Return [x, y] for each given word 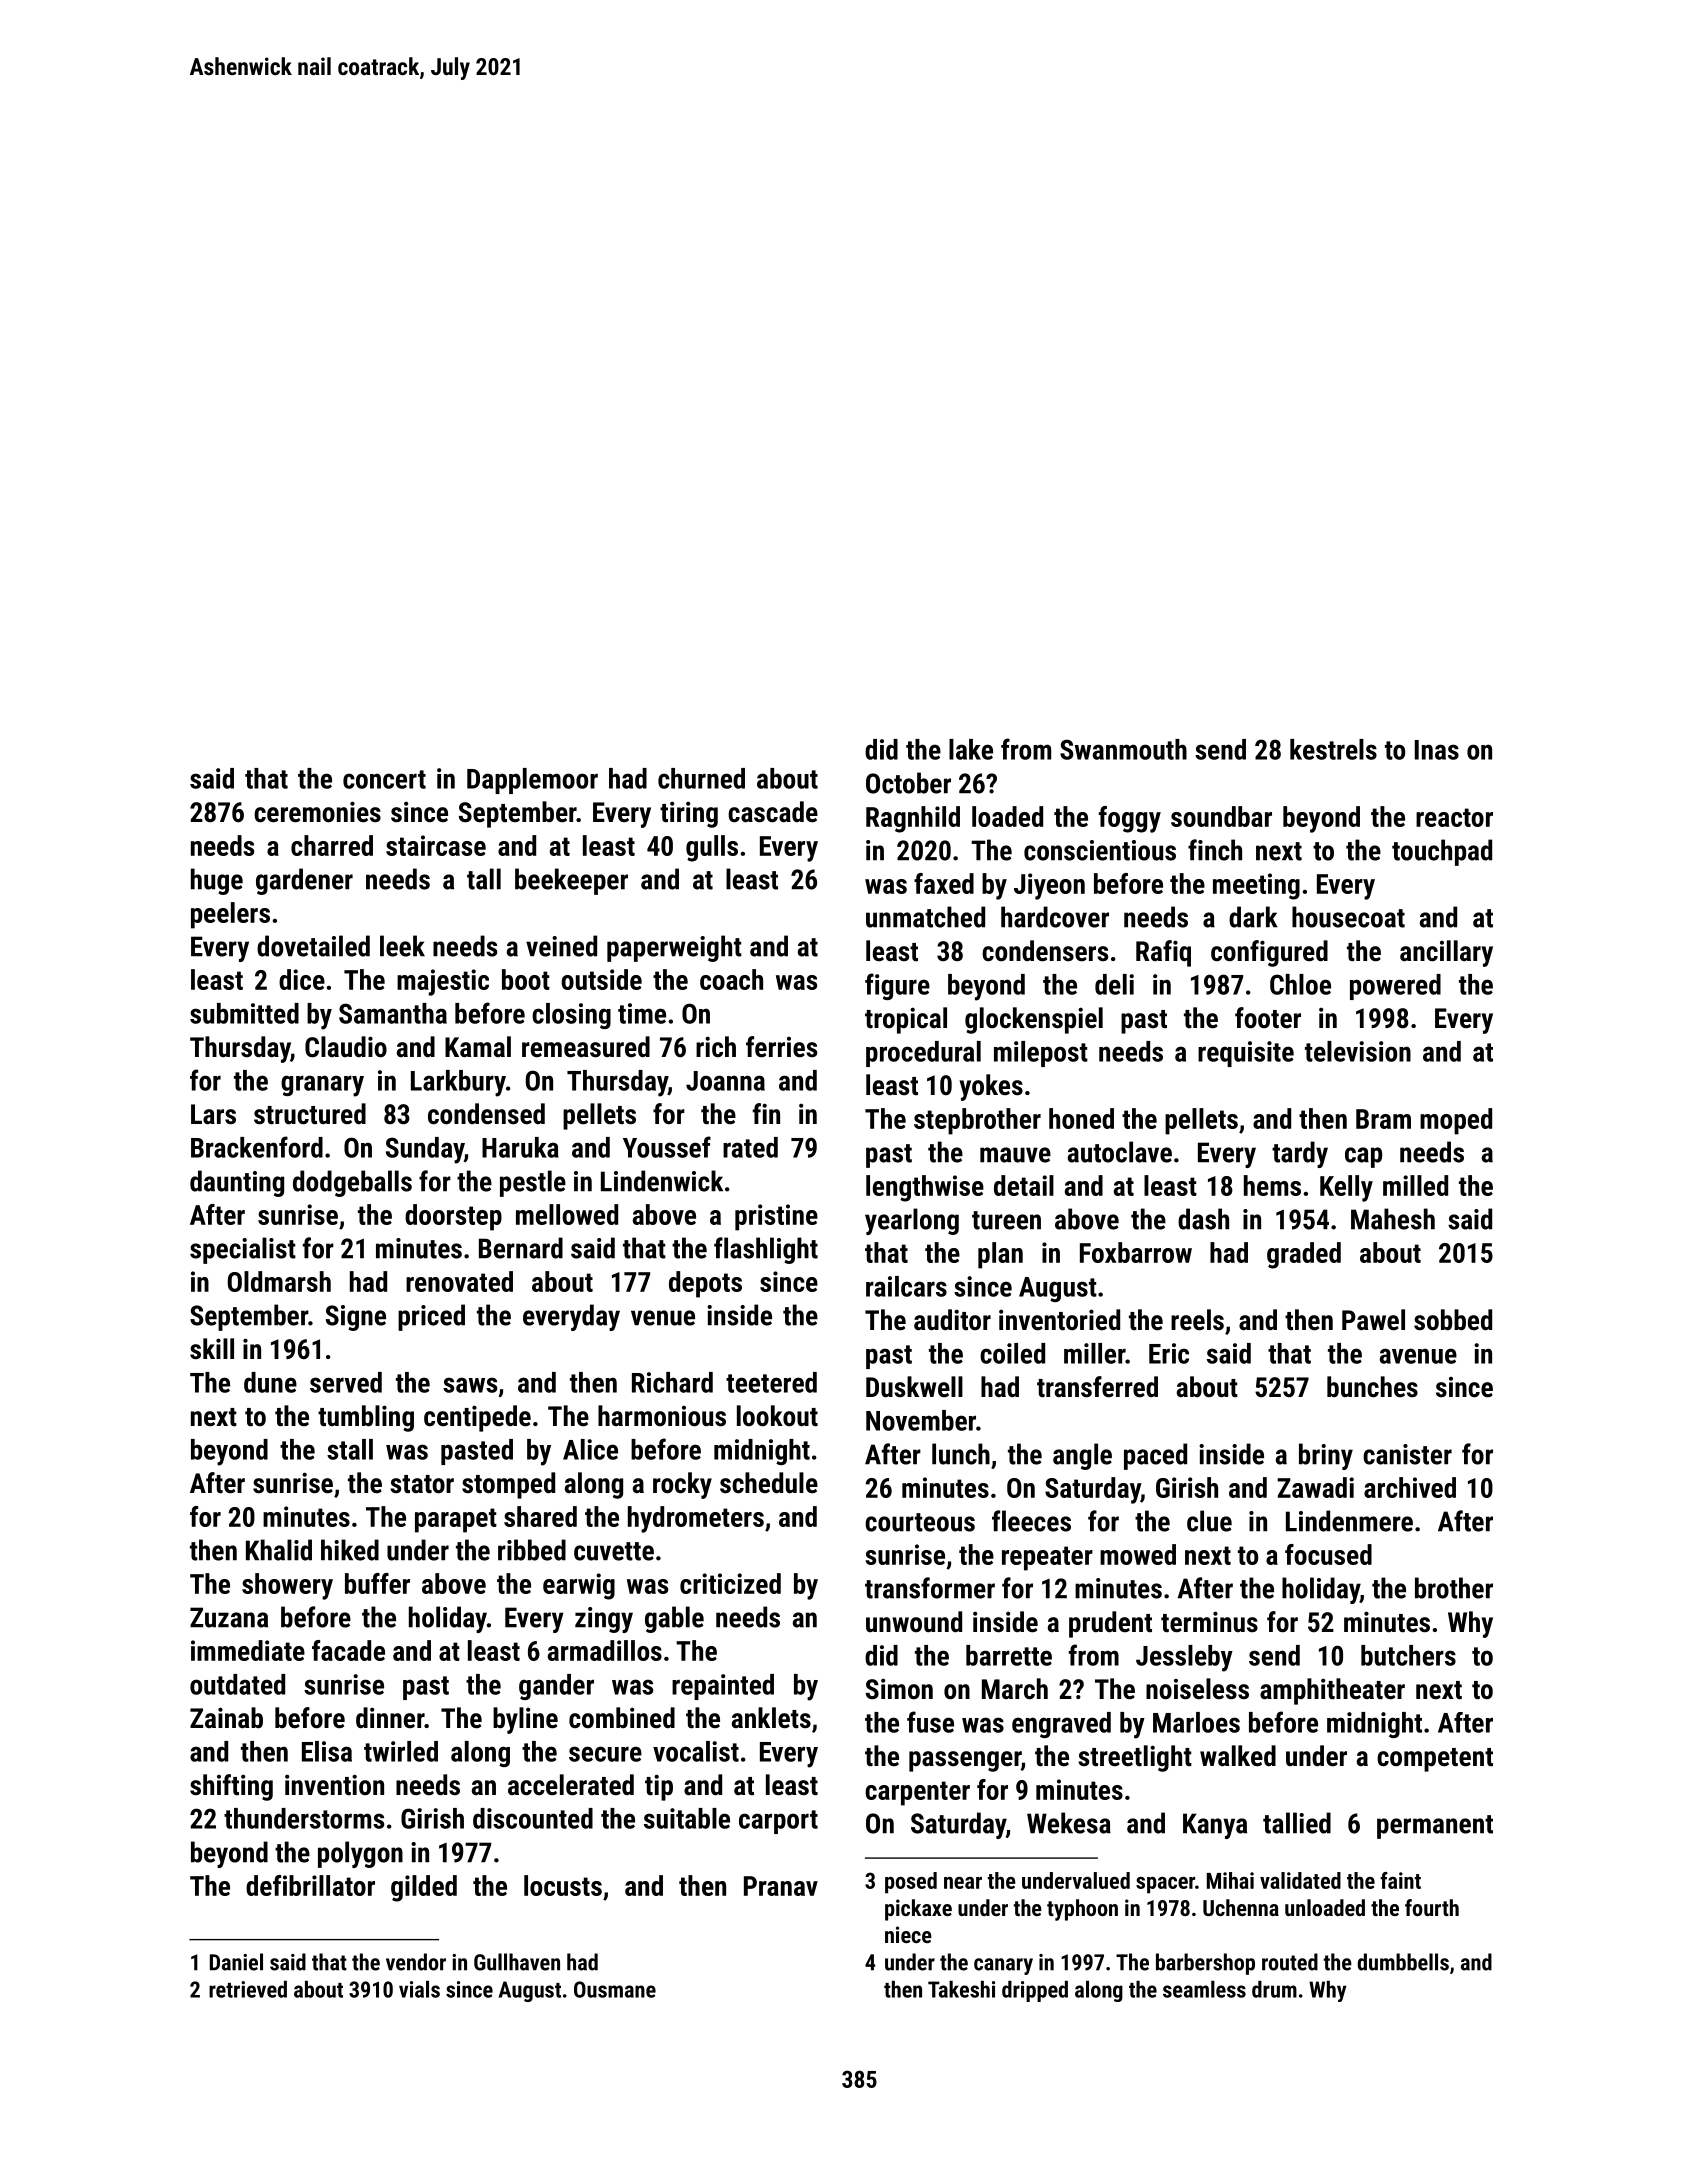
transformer [930, 1588]
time [642, 1013]
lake [971, 749]
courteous [920, 1522]
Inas [1437, 750]
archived [1410, 1487]
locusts [563, 1885]
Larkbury [458, 1083]
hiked [350, 1550]
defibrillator [310, 1885]
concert [384, 779]
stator [422, 1484]
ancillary [1446, 953]
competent [1435, 1760]
